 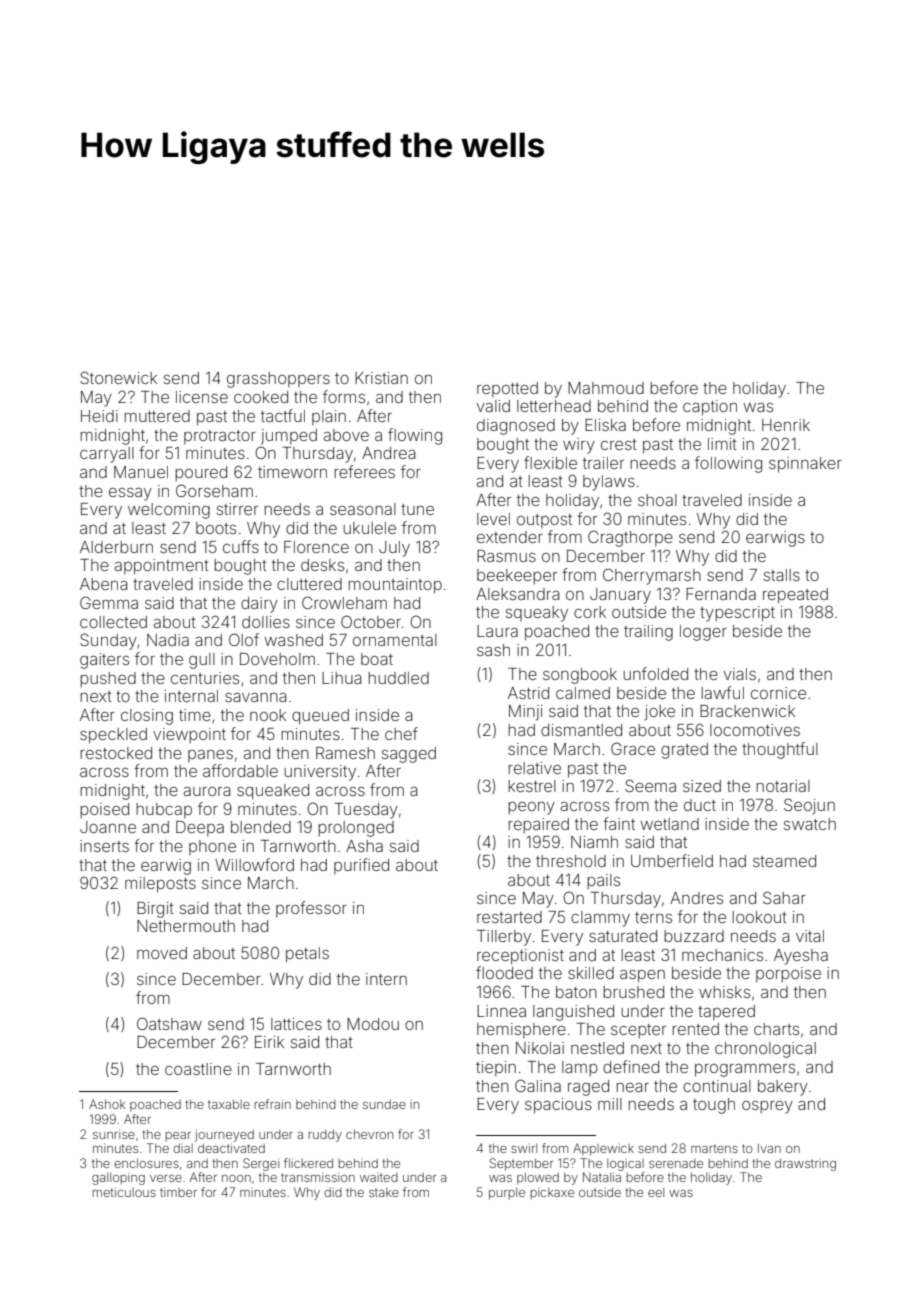 I want to click on Stonewick, so click(x=118, y=377).
